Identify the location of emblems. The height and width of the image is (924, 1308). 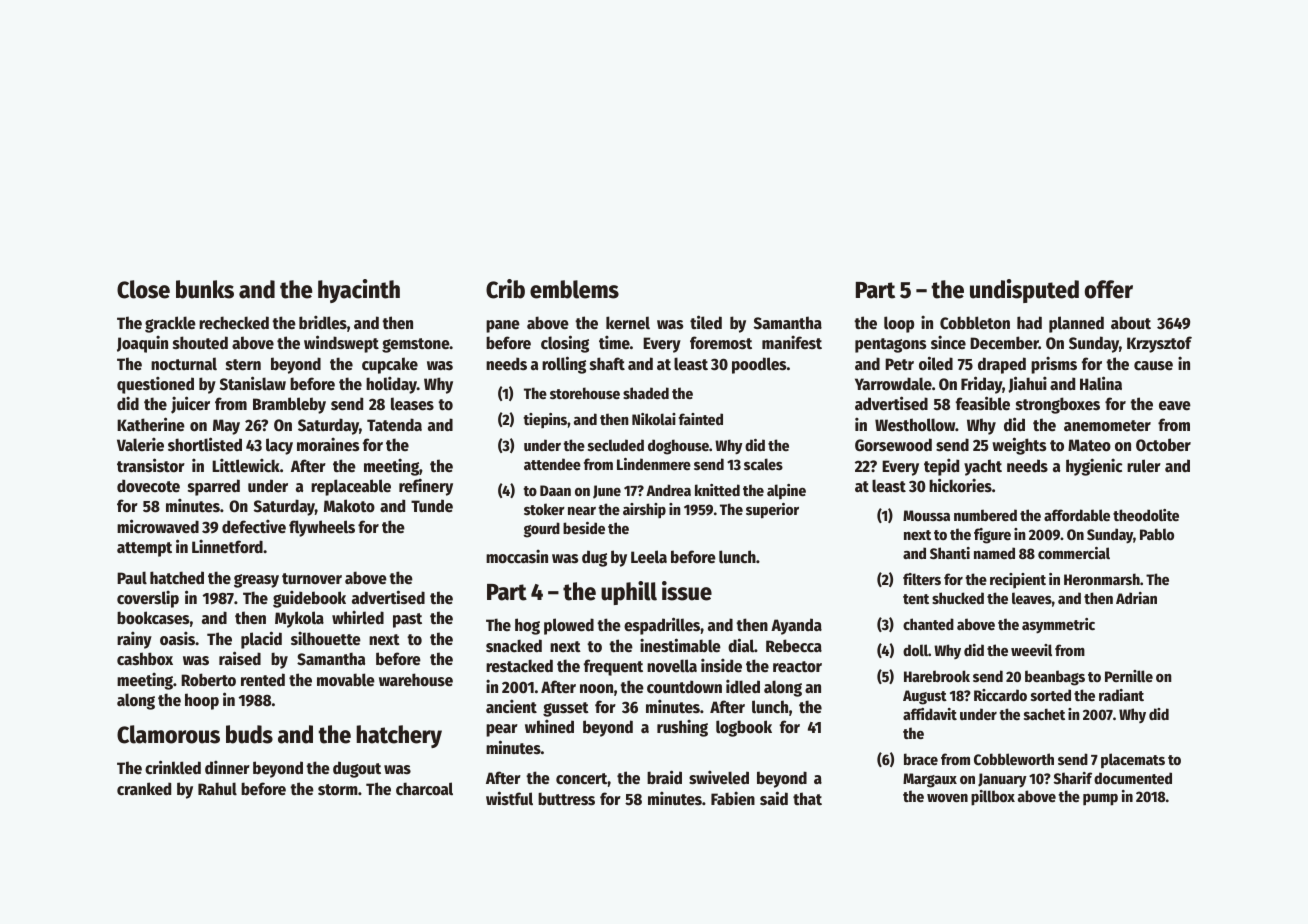
(574, 289).
